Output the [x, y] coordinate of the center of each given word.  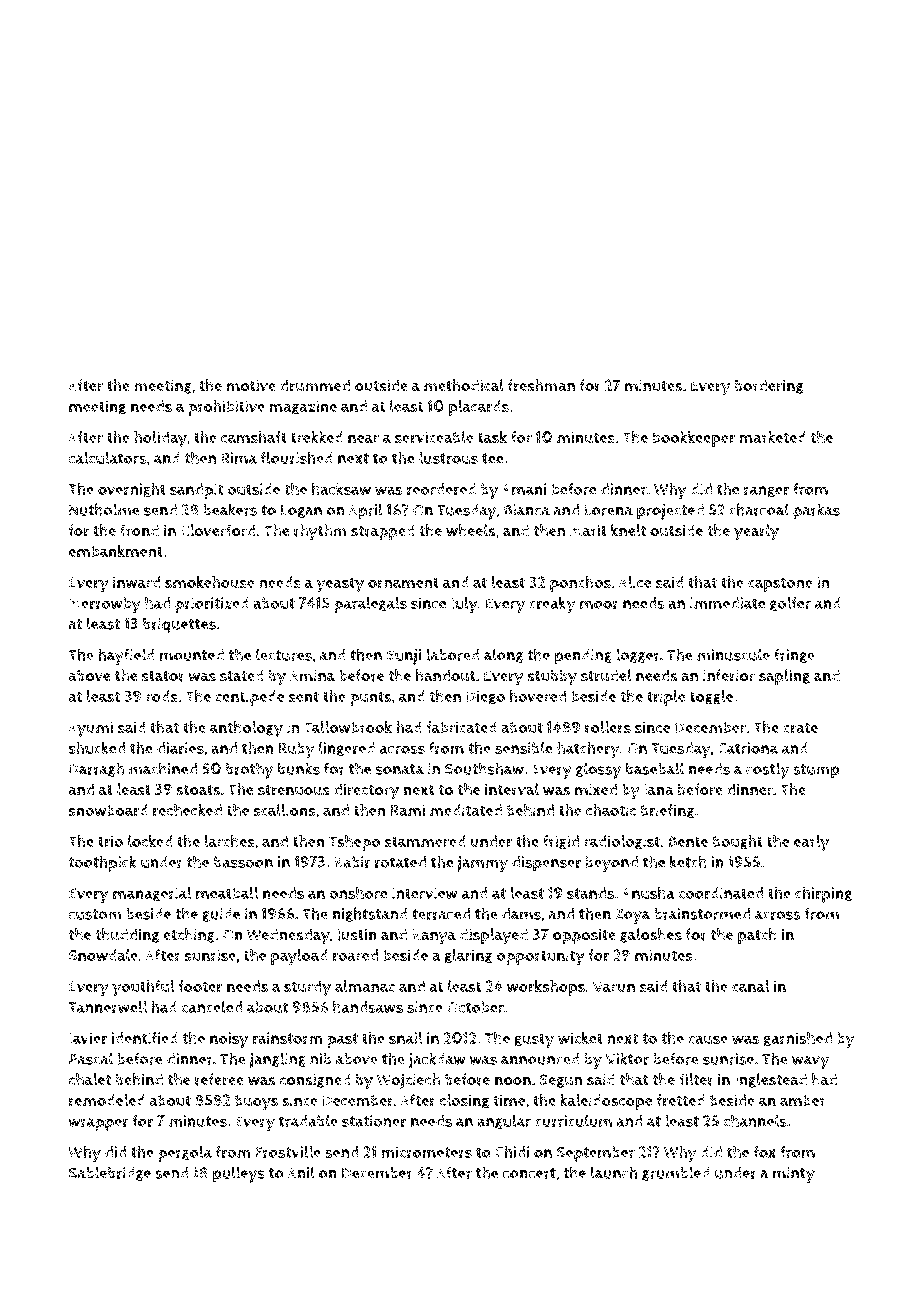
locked [150, 841]
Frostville [288, 1151]
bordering [769, 386]
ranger [766, 492]
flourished [297, 457]
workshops [546, 988]
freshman [541, 385]
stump [816, 771]
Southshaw [484, 768]
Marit [588, 531]
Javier [87, 1039]
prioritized [212, 605]
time [509, 1100]
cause [708, 1039]
